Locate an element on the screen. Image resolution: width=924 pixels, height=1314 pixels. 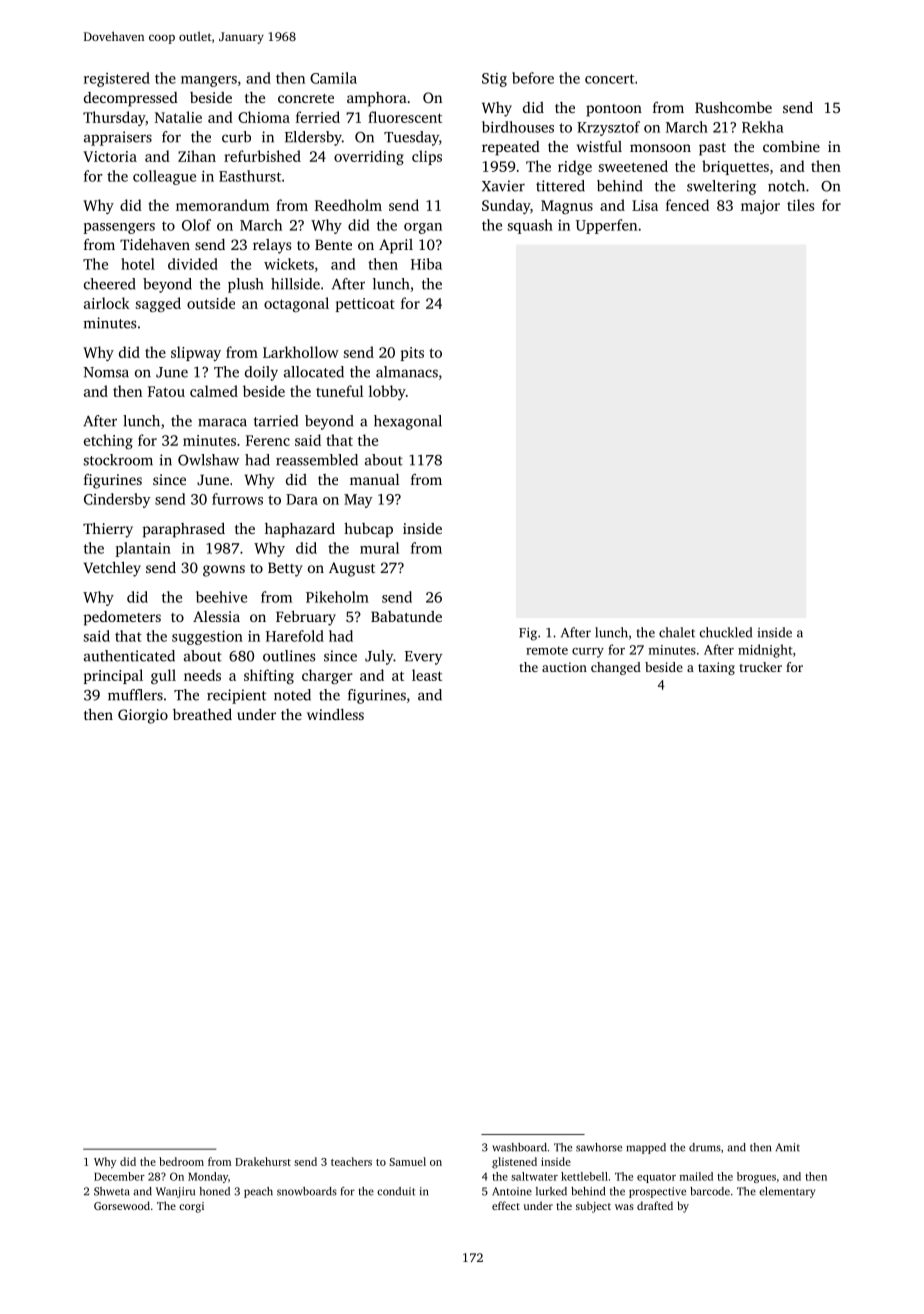
windless is located at coordinates (335, 714).
